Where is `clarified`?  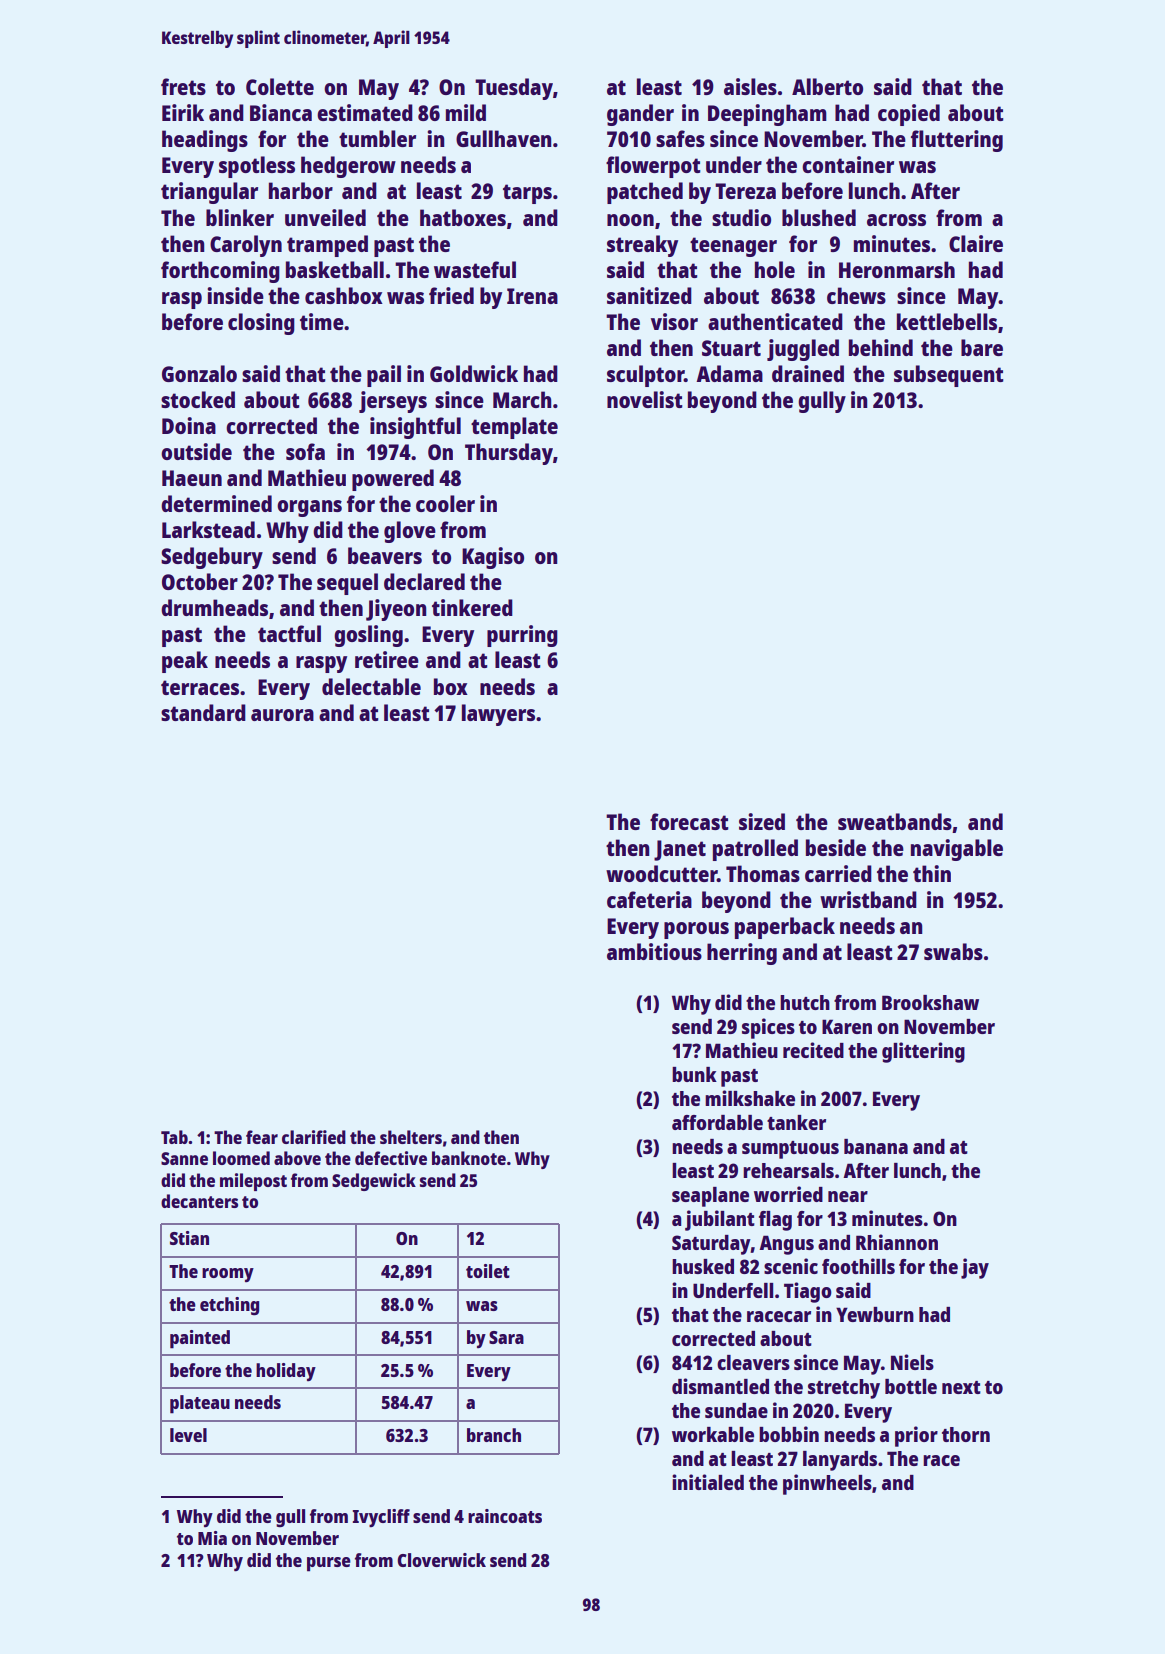 clarified is located at coordinates (314, 1137).
